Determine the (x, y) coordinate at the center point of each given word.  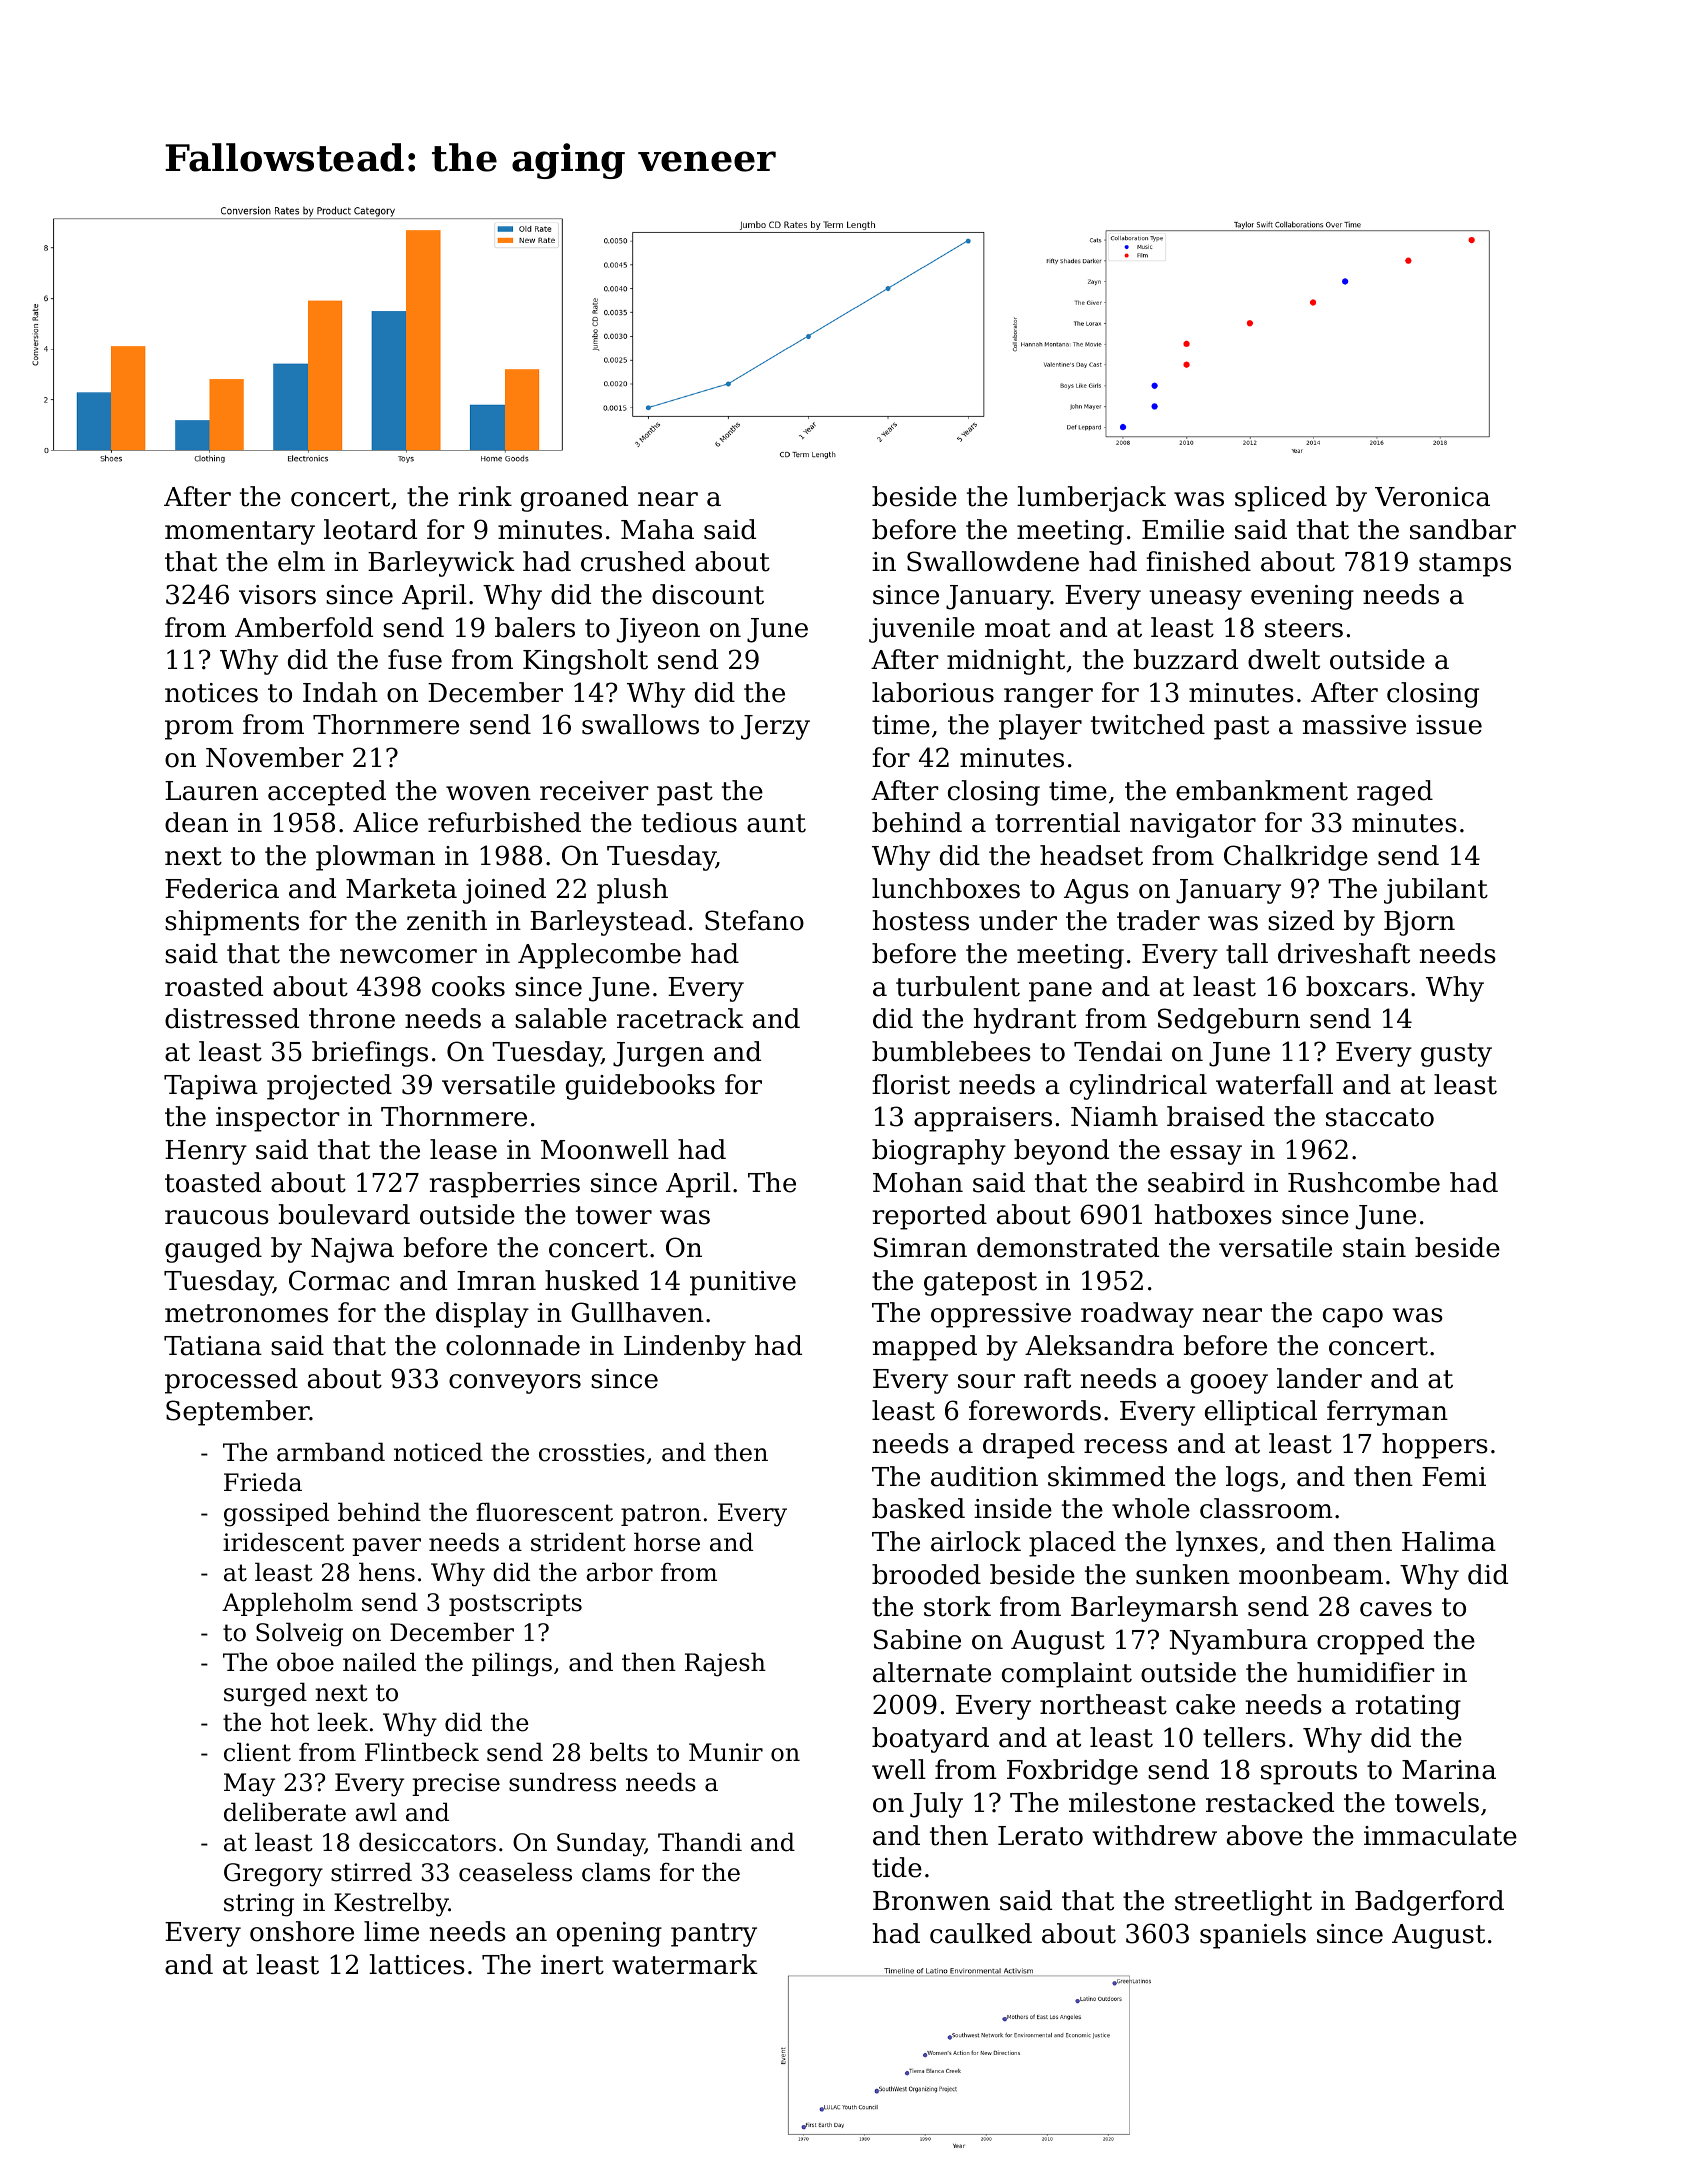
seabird (1196, 1182)
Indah (340, 692)
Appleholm (287, 1604)
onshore (302, 1931)
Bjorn (1419, 923)
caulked (981, 1933)
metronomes (246, 1313)
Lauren (211, 791)
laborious (933, 692)
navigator (1193, 825)
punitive (743, 1283)
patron (661, 1515)
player (1040, 727)
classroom (1266, 1508)
